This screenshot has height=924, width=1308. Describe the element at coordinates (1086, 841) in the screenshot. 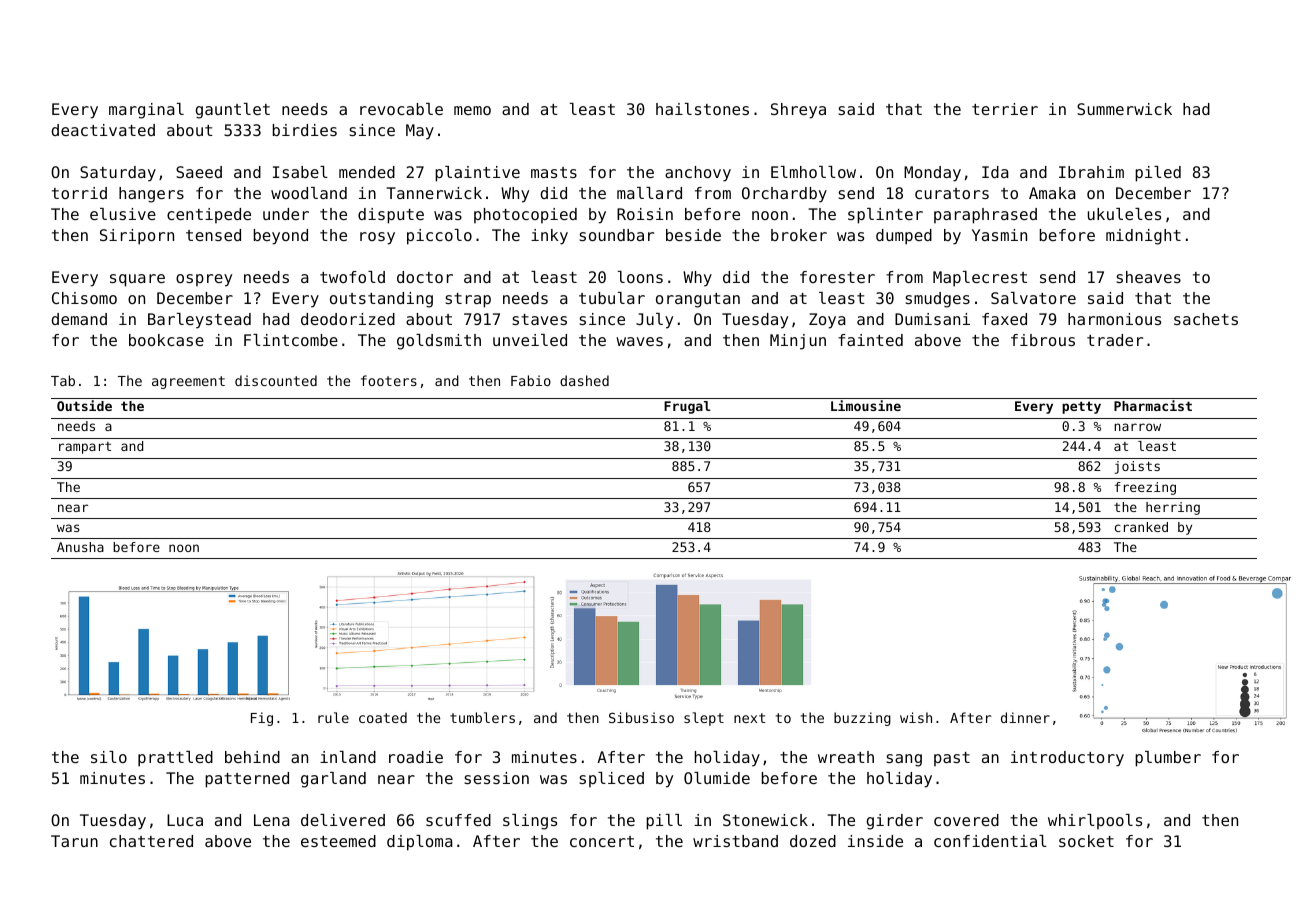

I see `socket` at that location.
